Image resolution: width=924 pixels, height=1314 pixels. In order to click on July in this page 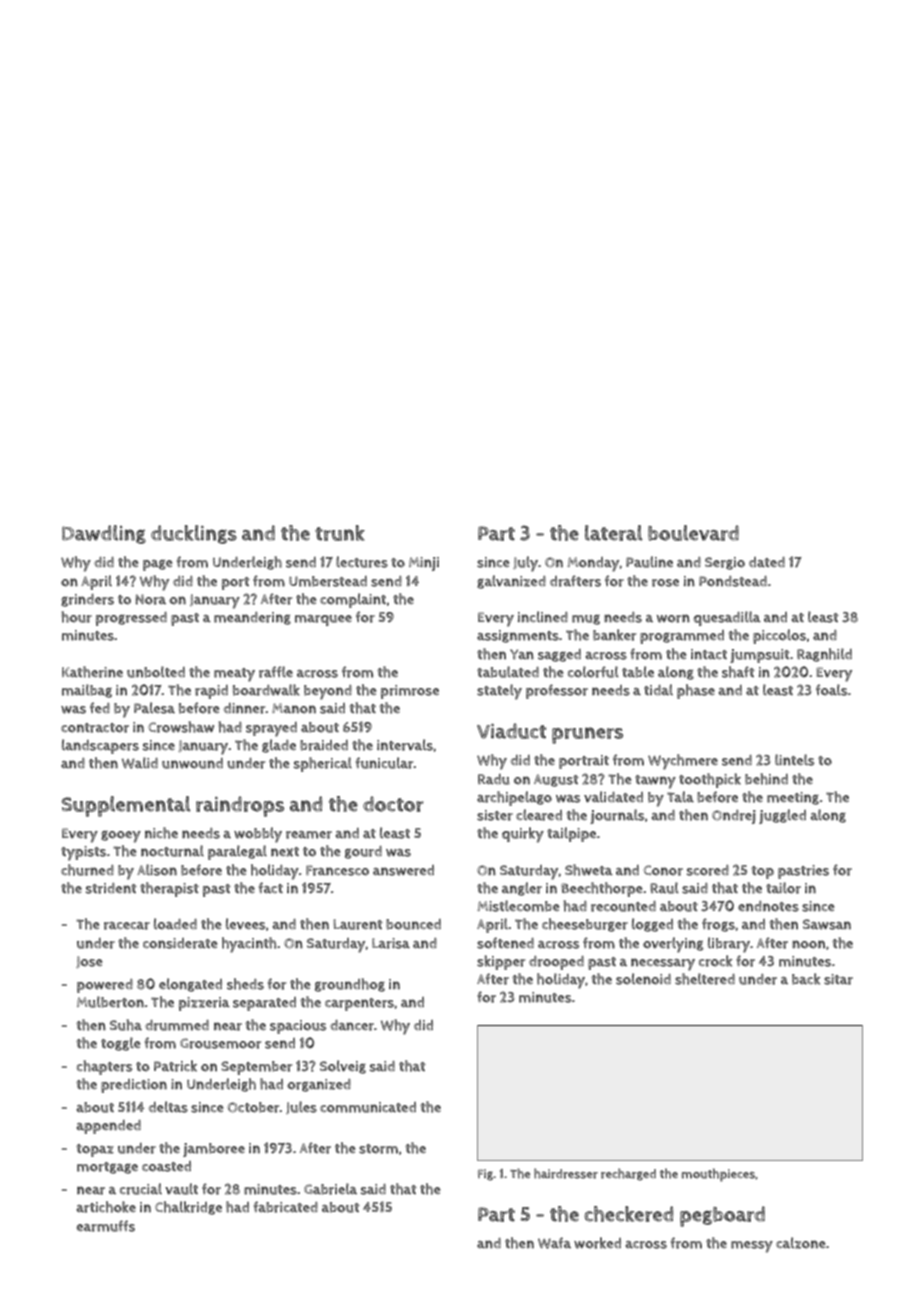, I will do `click(525, 564)`.
